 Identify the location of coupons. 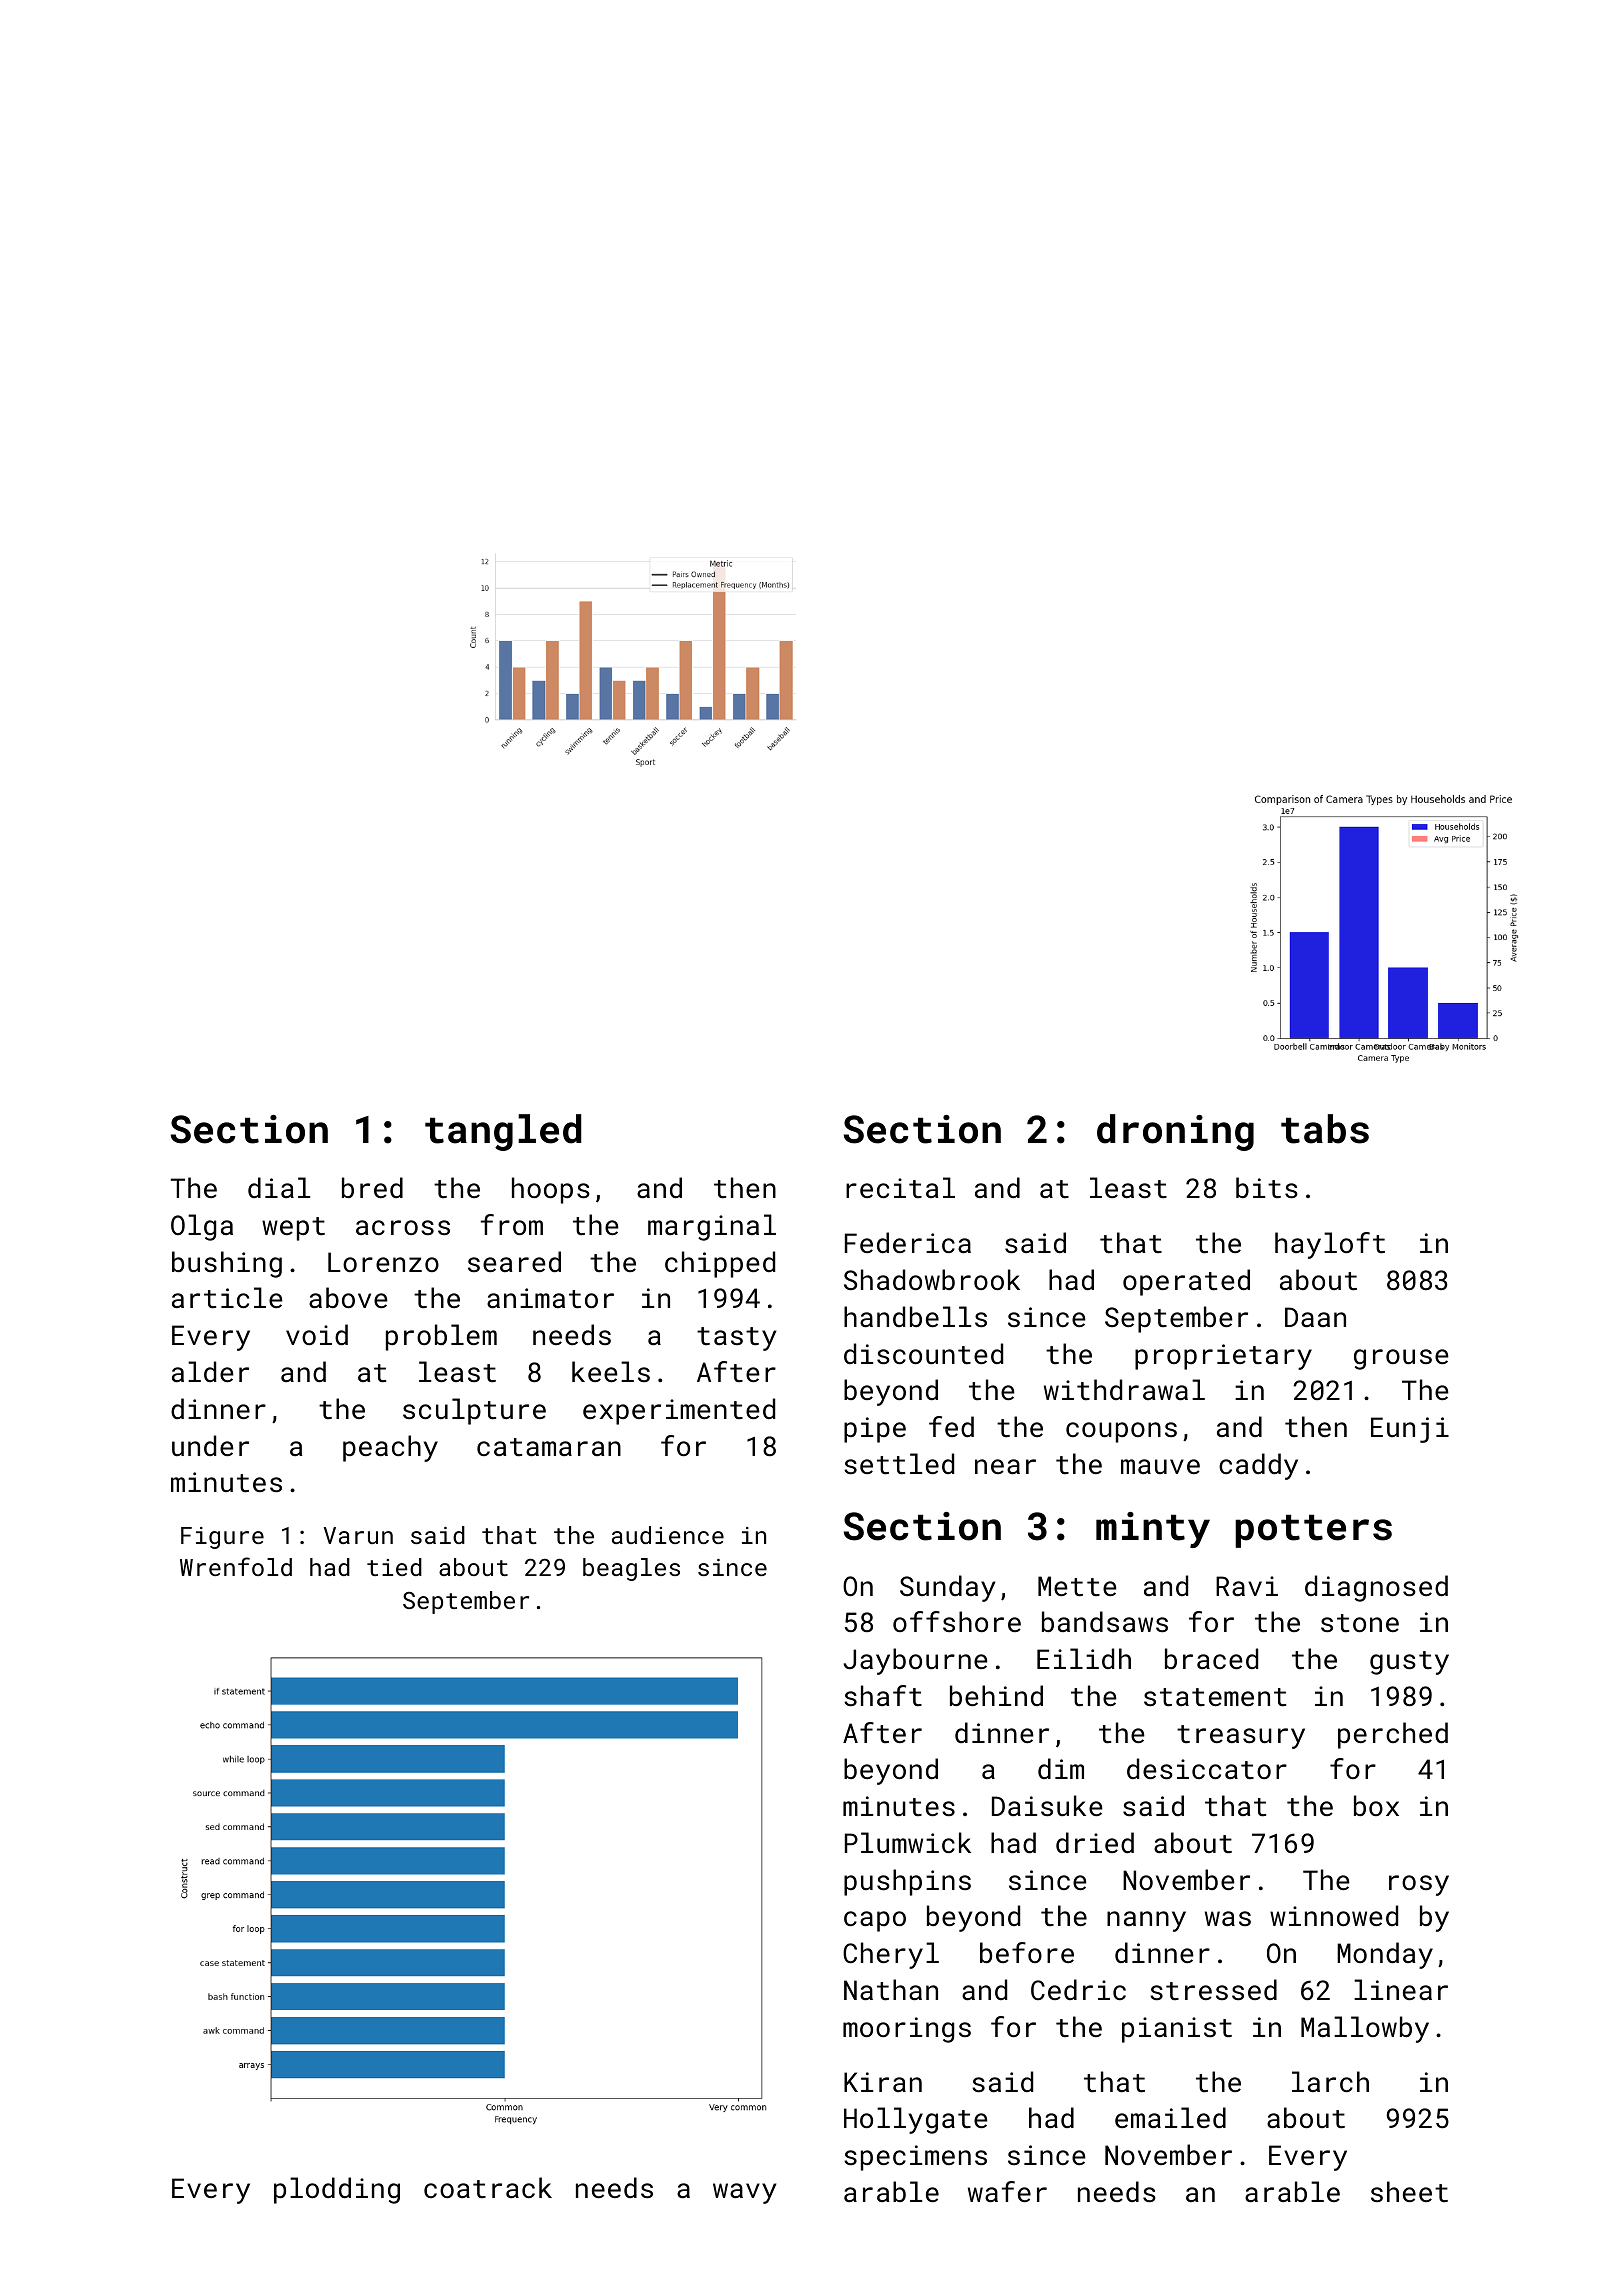
(1121, 1432).
